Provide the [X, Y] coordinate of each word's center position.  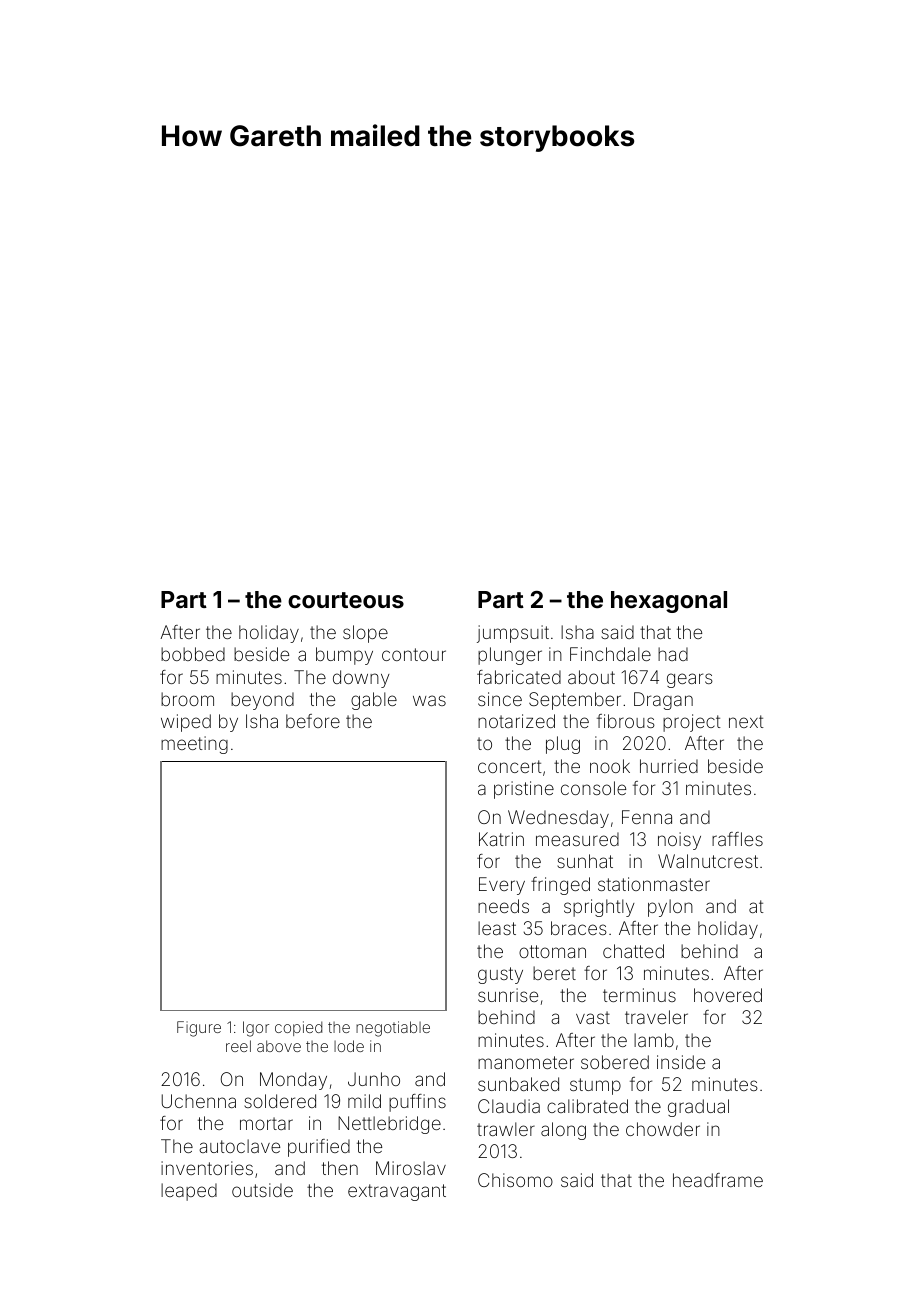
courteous [346, 600]
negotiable [393, 1029]
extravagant [397, 1192]
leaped [189, 1192]
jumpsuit [513, 634]
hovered [728, 995]
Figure [199, 1029]
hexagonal [669, 602]
